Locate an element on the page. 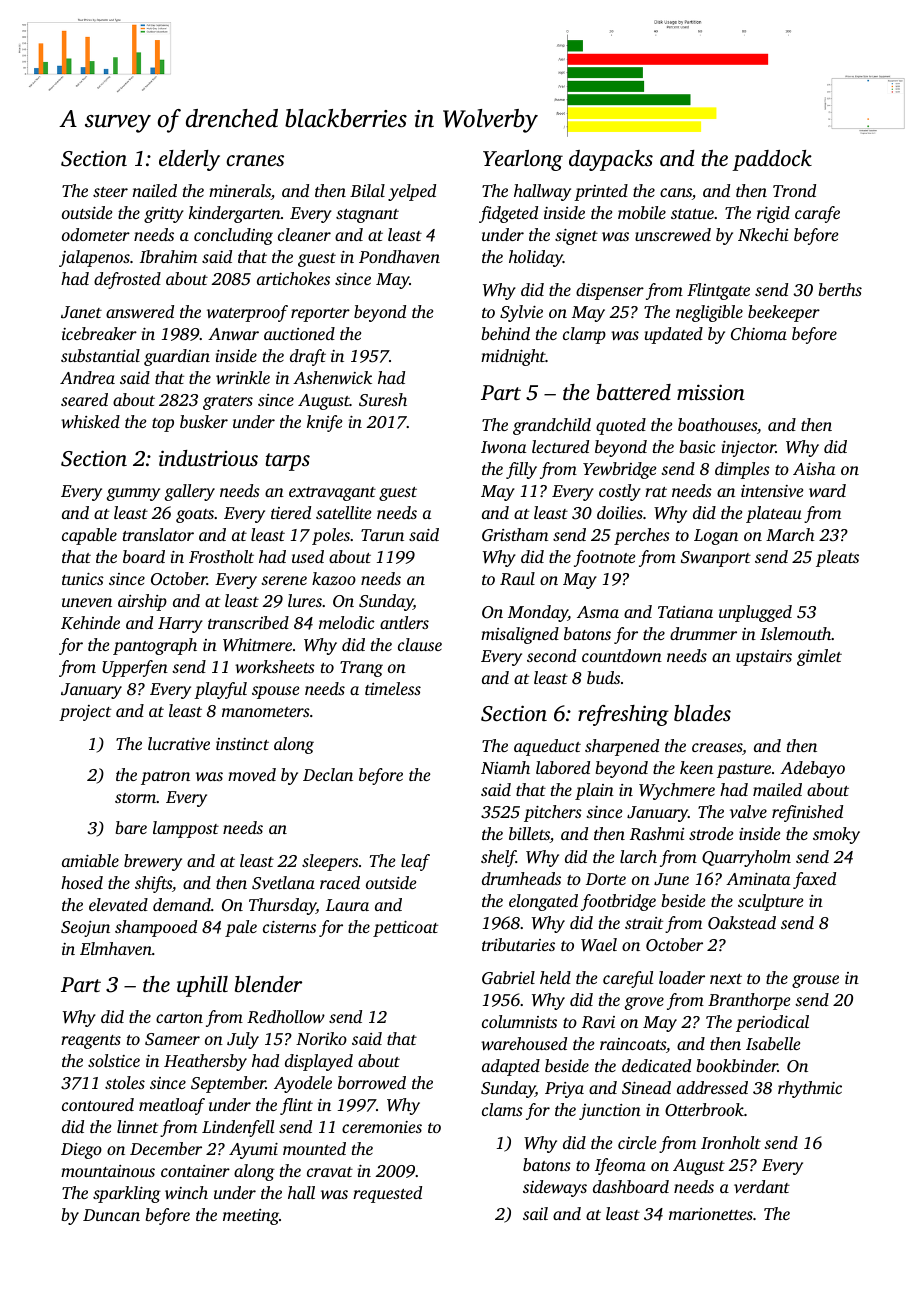 Image resolution: width=924 pixels, height=1314 pixels. Noriko is located at coordinates (321, 1038).
